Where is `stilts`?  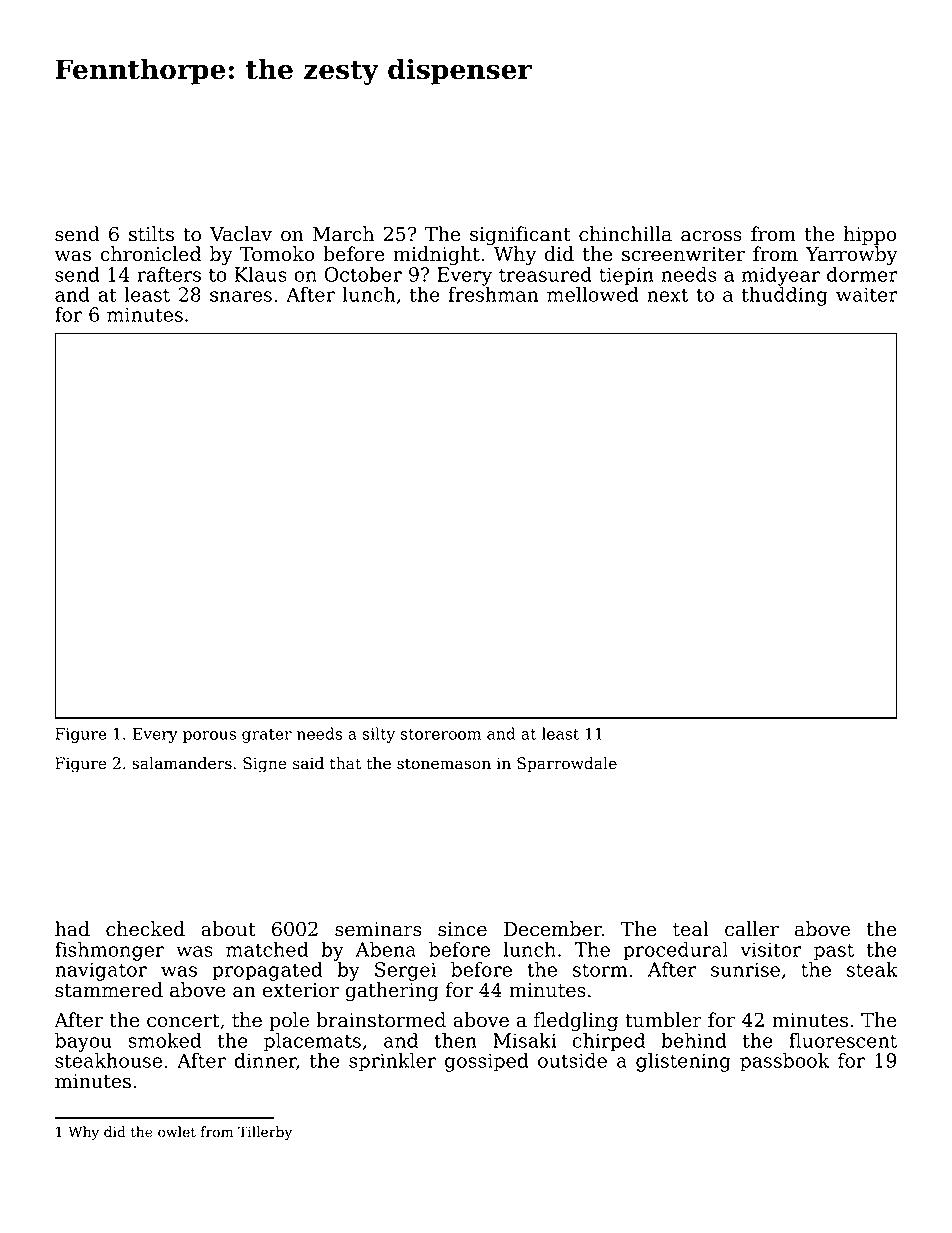 stilts is located at coordinates (151, 234).
